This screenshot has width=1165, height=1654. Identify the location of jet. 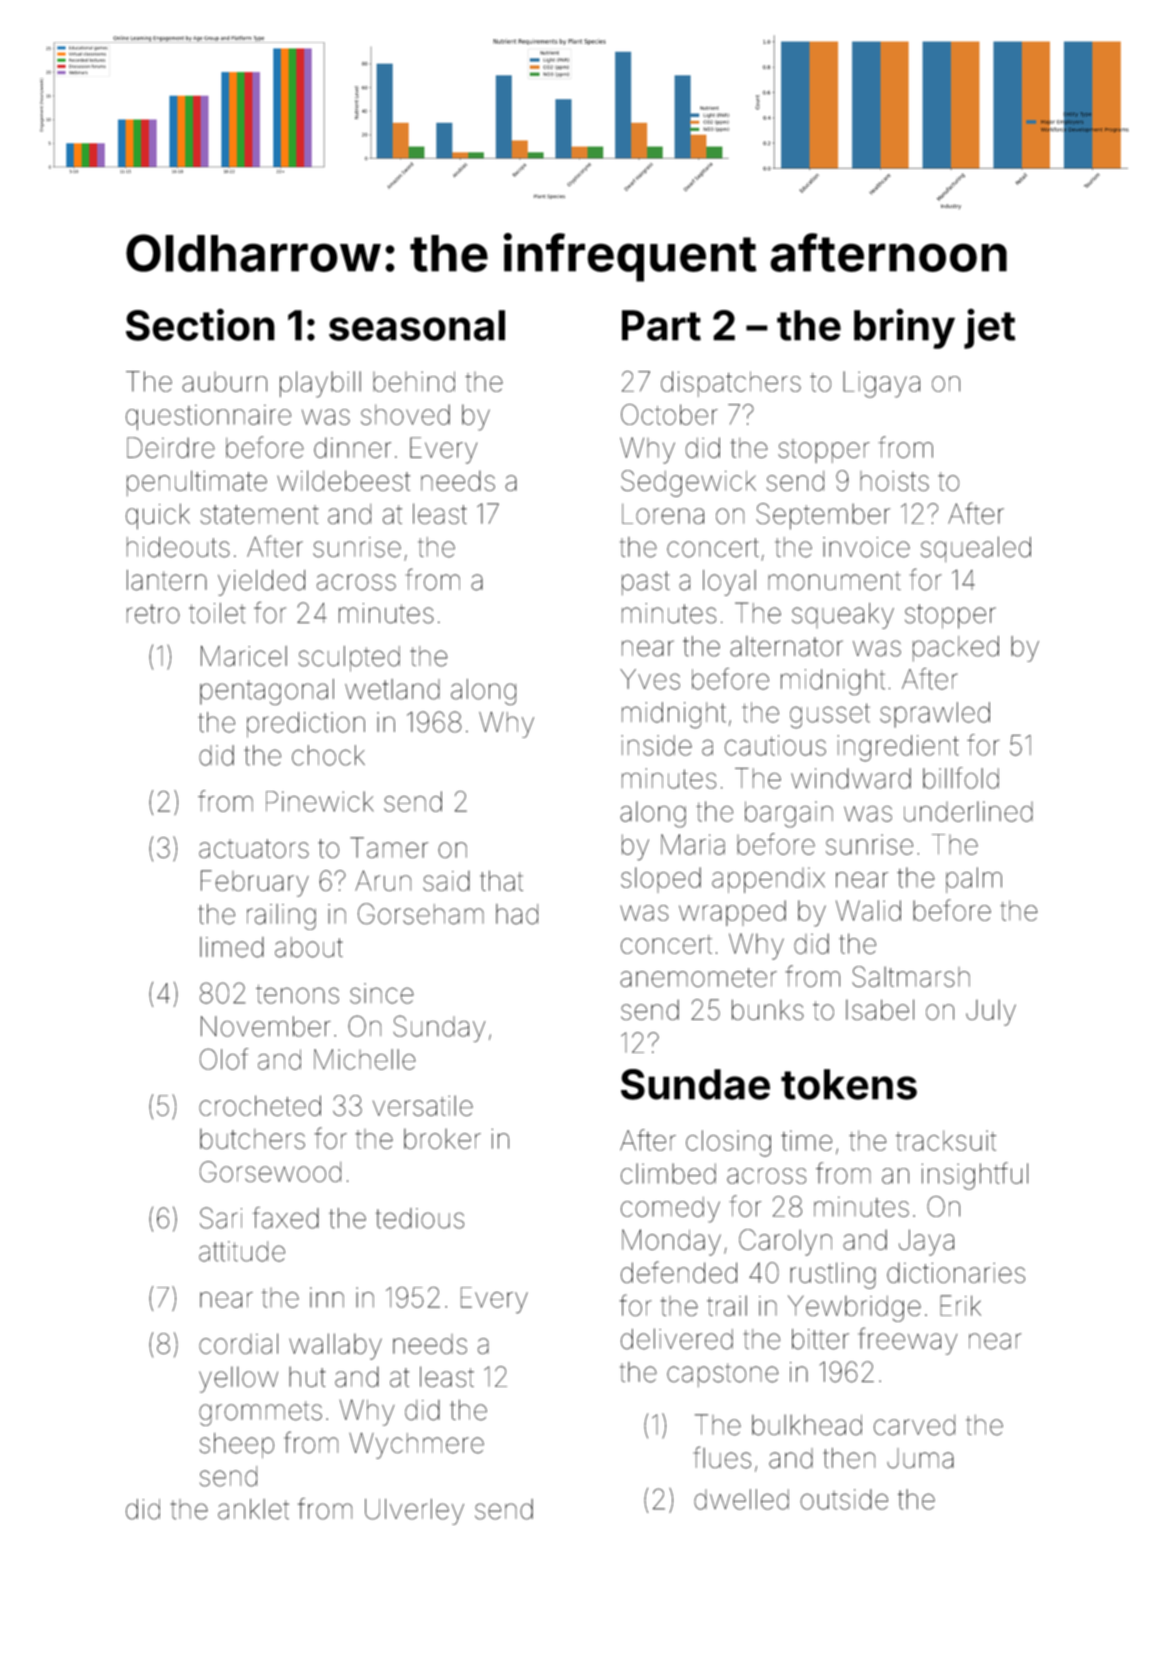
(989, 329).
